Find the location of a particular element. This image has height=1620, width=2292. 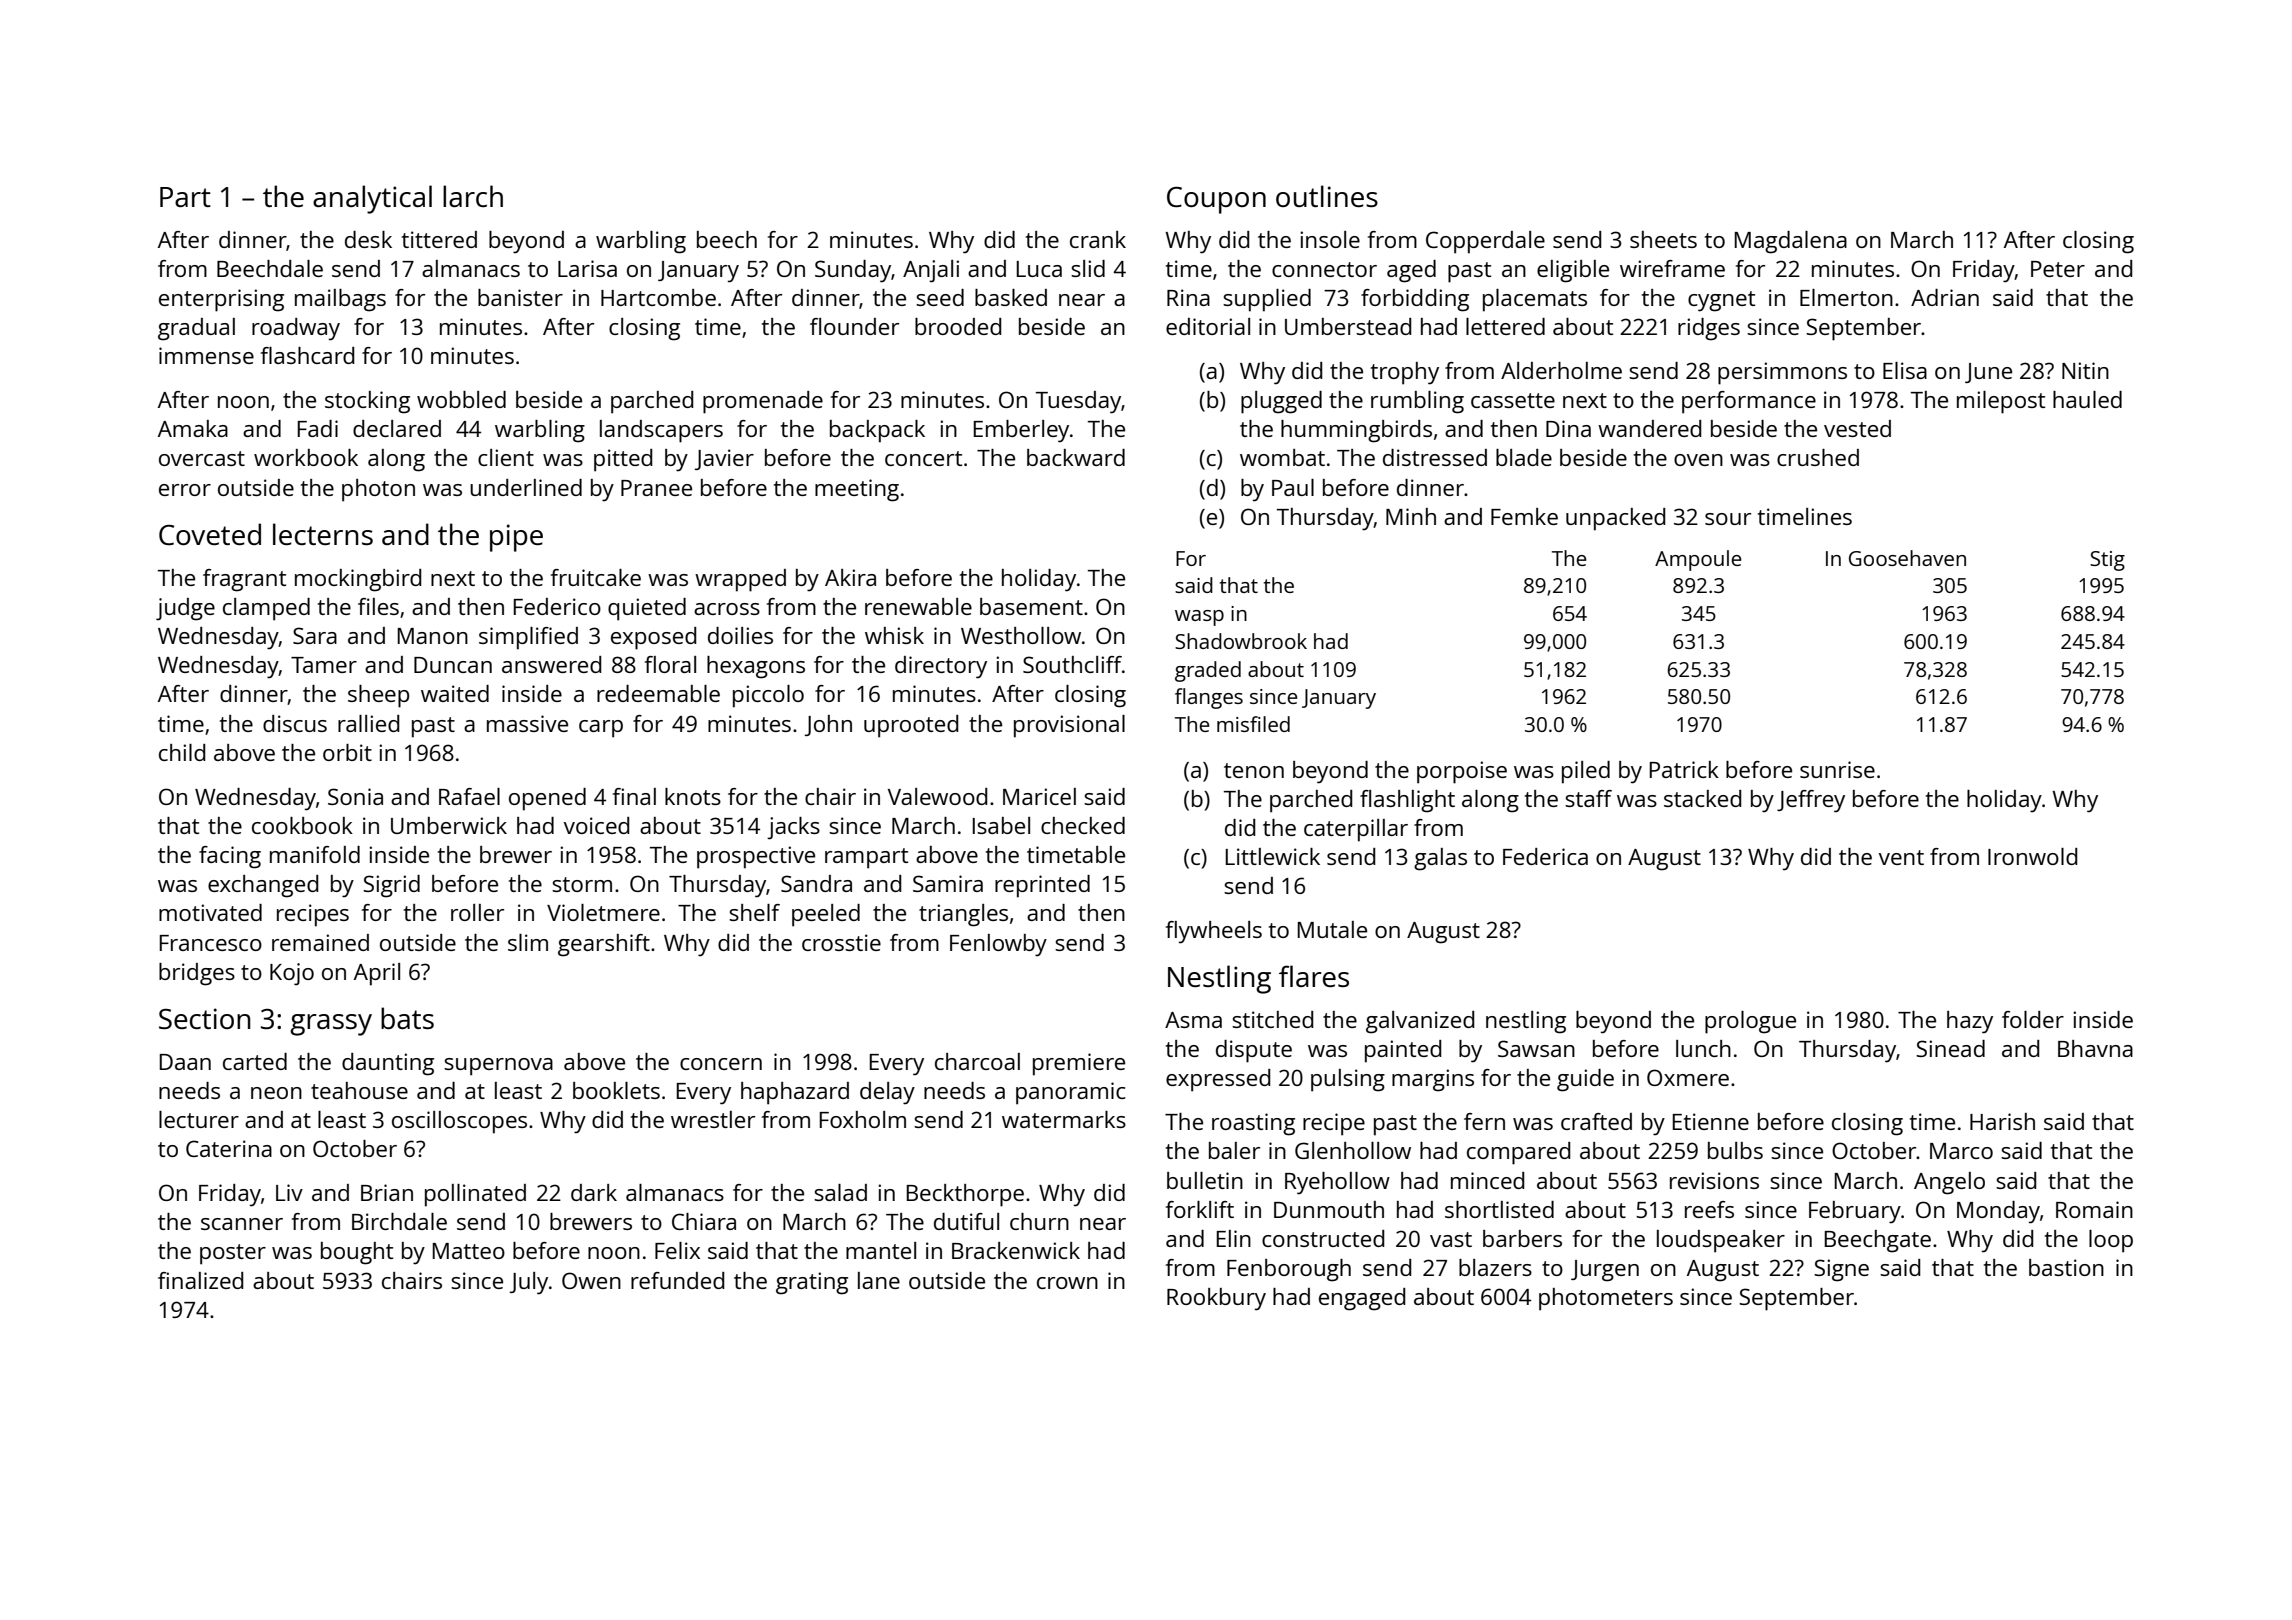

Magdalena is located at coordinates (1791, 242).
